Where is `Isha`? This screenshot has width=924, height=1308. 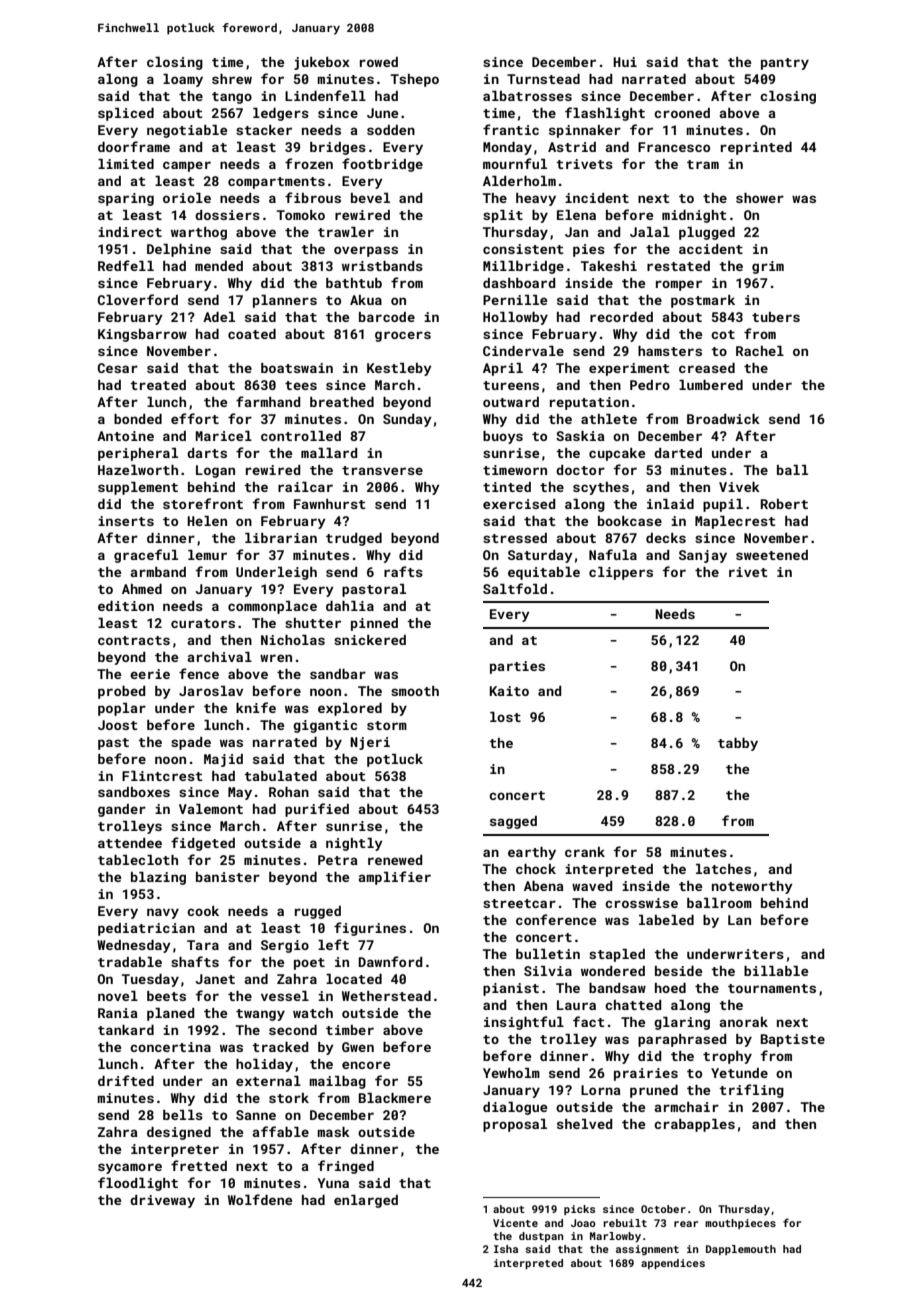 Isha is located at coordinates (506, 1249).
